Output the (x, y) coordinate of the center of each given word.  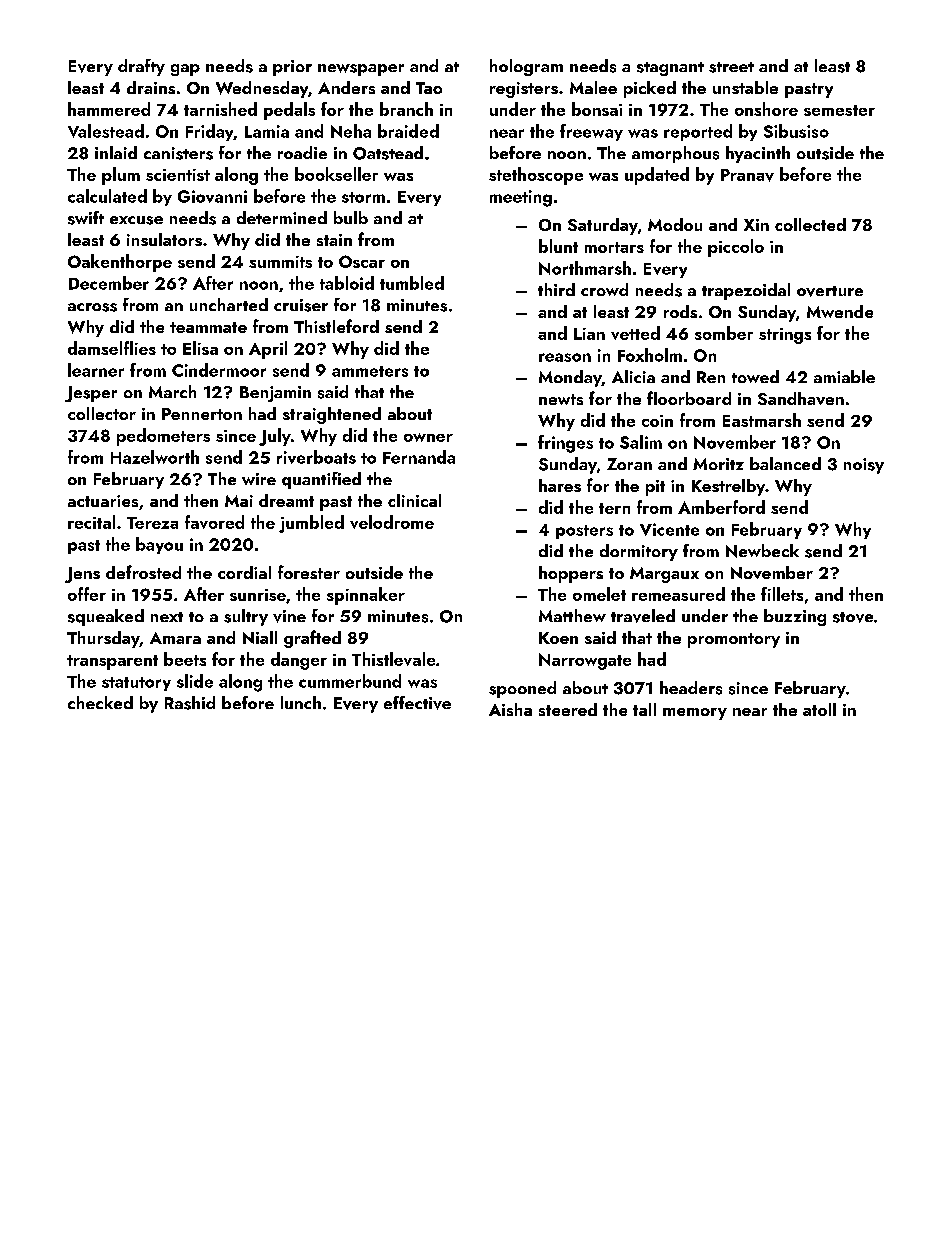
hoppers (571, 574)
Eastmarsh (762, 420)
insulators (164, 239)
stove (853, 617)
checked (100, 702)
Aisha (510, 709)
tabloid (347, 283)
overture (830, 291)
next (167, 617)
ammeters (370, 371)
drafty (141, 67)
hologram (526, 67)
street (731, 67)
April (268, 350)
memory (695, 714)
